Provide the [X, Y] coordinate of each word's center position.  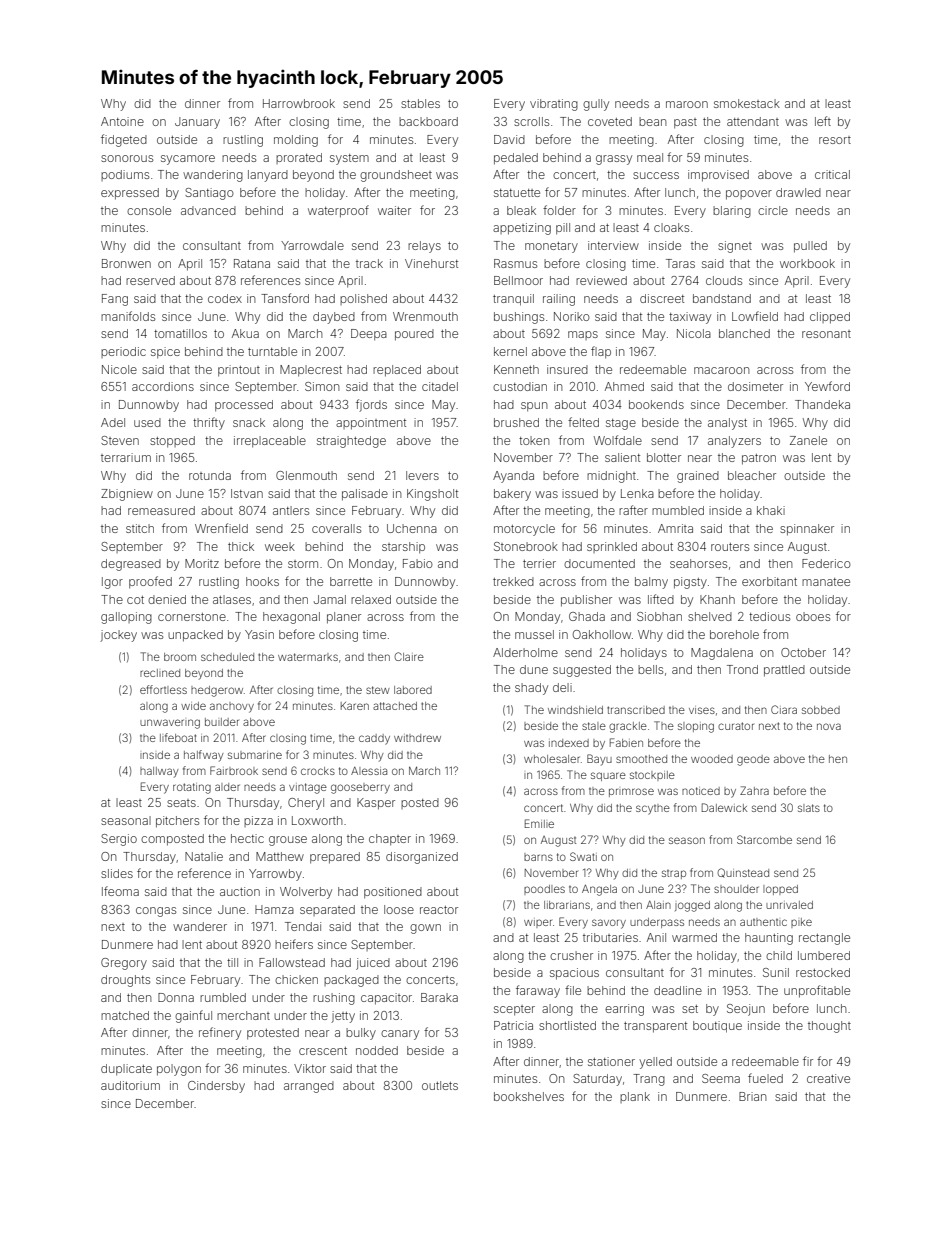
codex [225, 298]
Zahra [754, 790]
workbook [807, 263]
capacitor [386, 999]
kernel [510, 351]
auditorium [130, 1085]
